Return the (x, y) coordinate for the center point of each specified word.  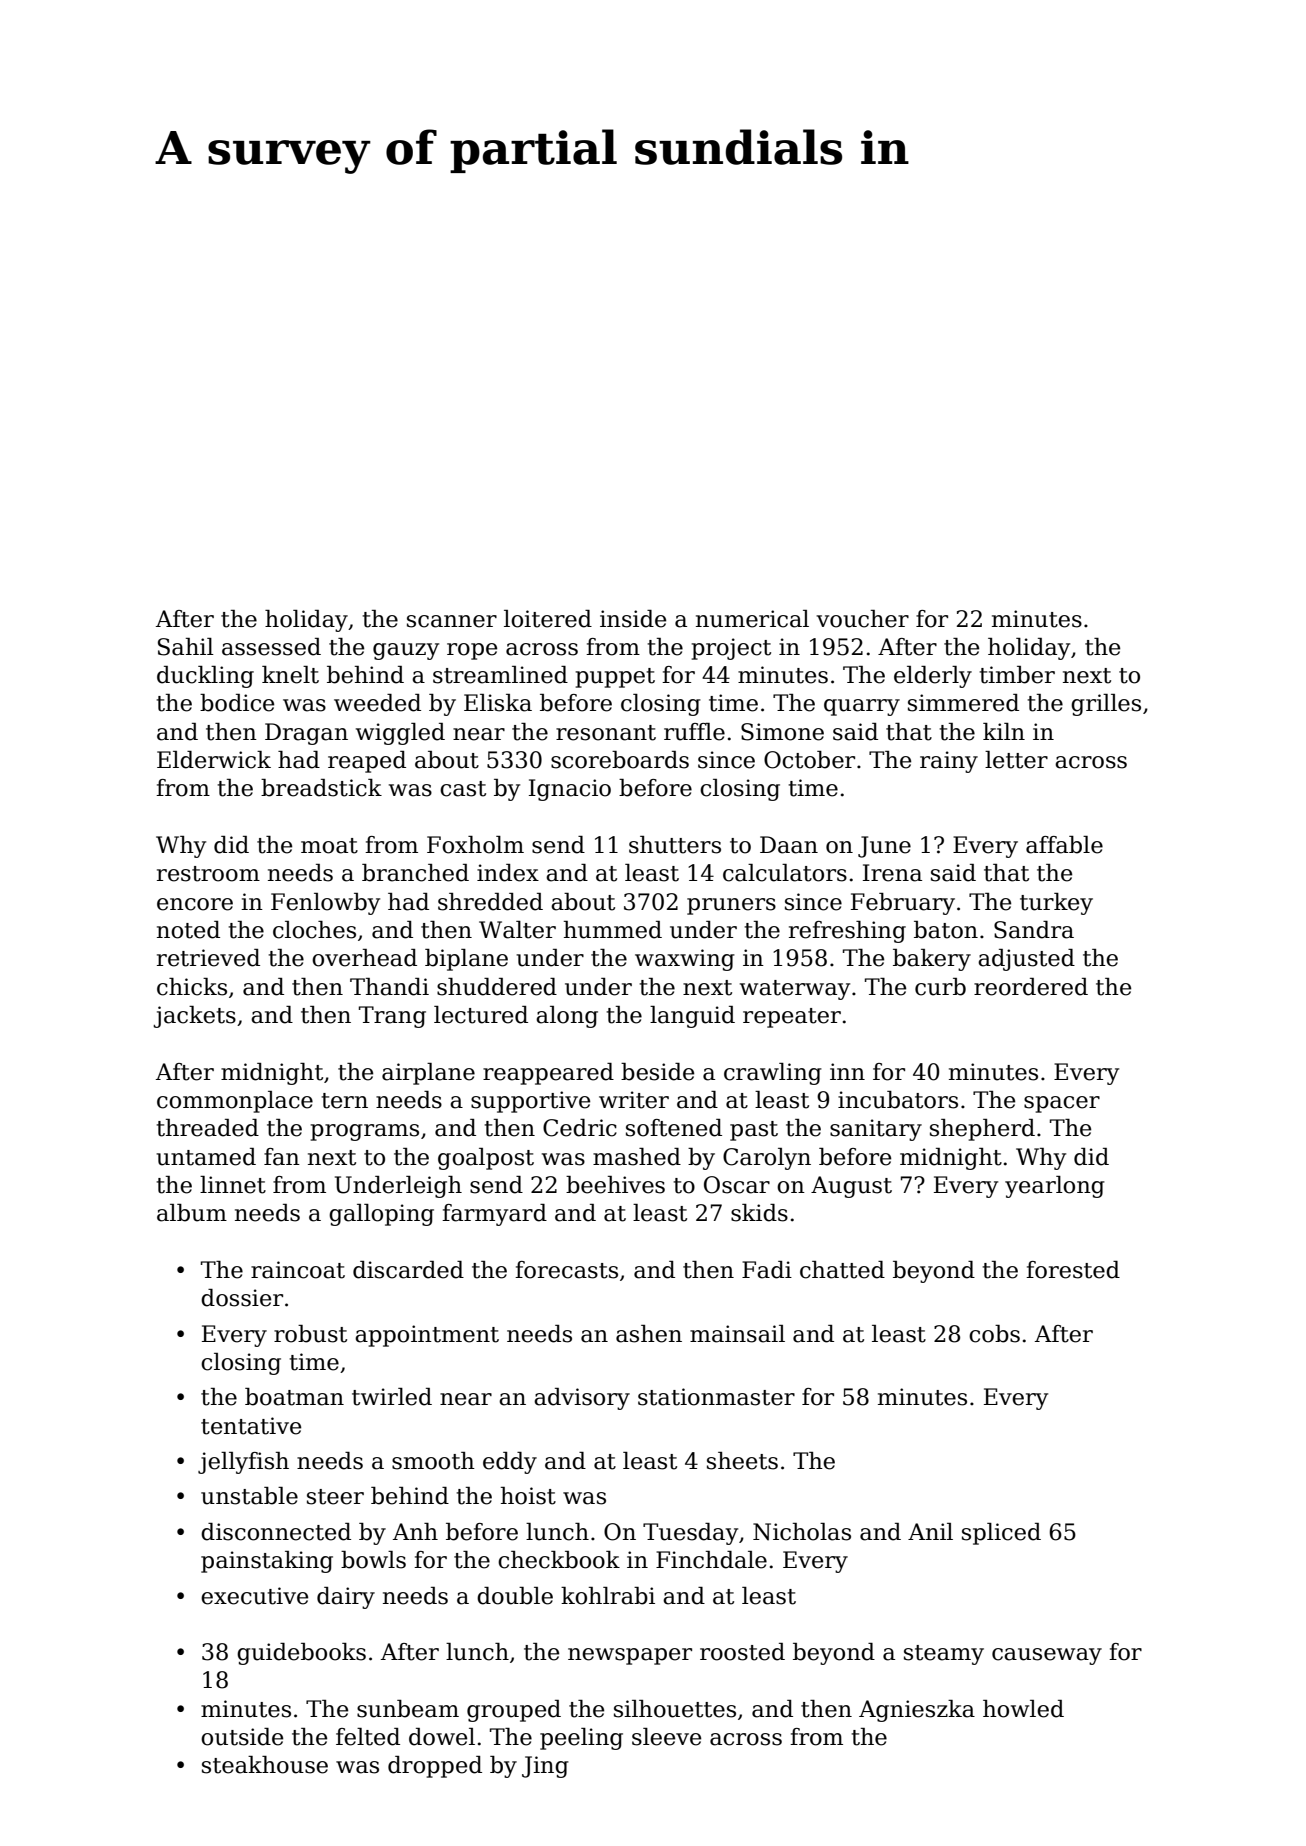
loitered (548, 619)
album (192, 1213)
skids (759, 1213)
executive (254, 1596)
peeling (581, 1739)
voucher (862, 619)
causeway (1047, 1656)
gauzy (406, 651)
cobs (994, 1334)
